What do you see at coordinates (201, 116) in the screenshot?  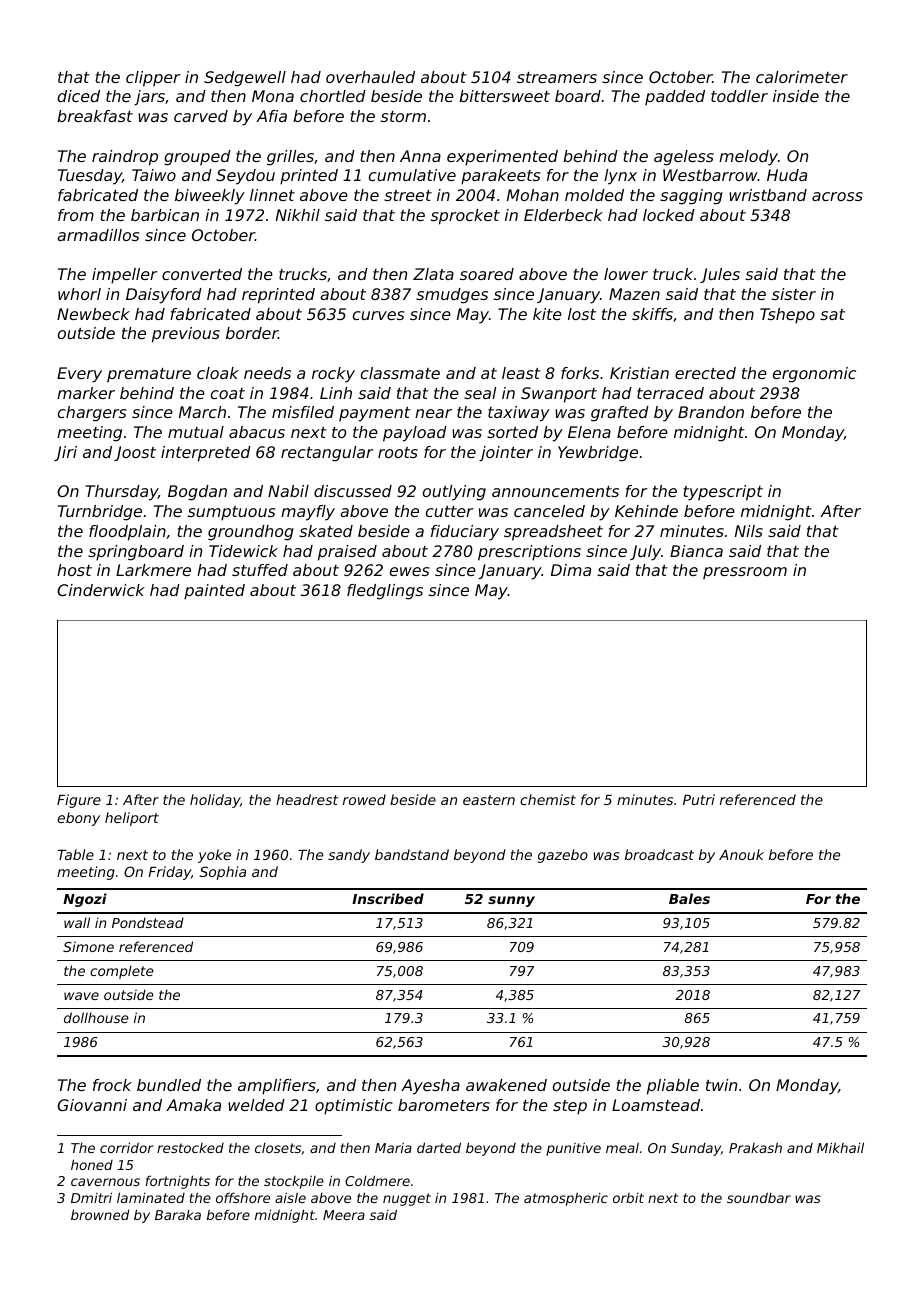 I see `carved` at bounding box center [201, 116].
